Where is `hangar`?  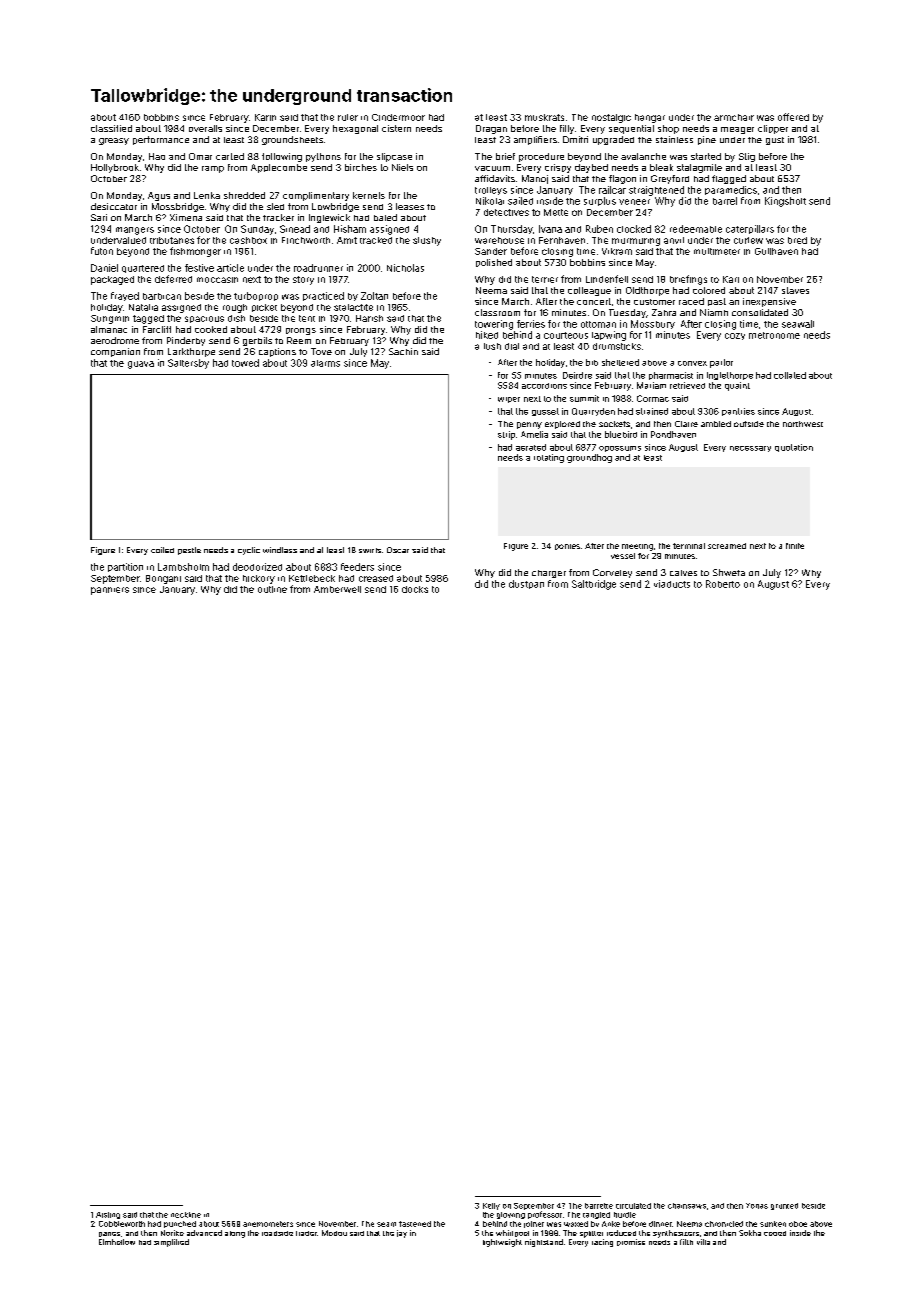
hangar is located at coordinates (650, 118).
